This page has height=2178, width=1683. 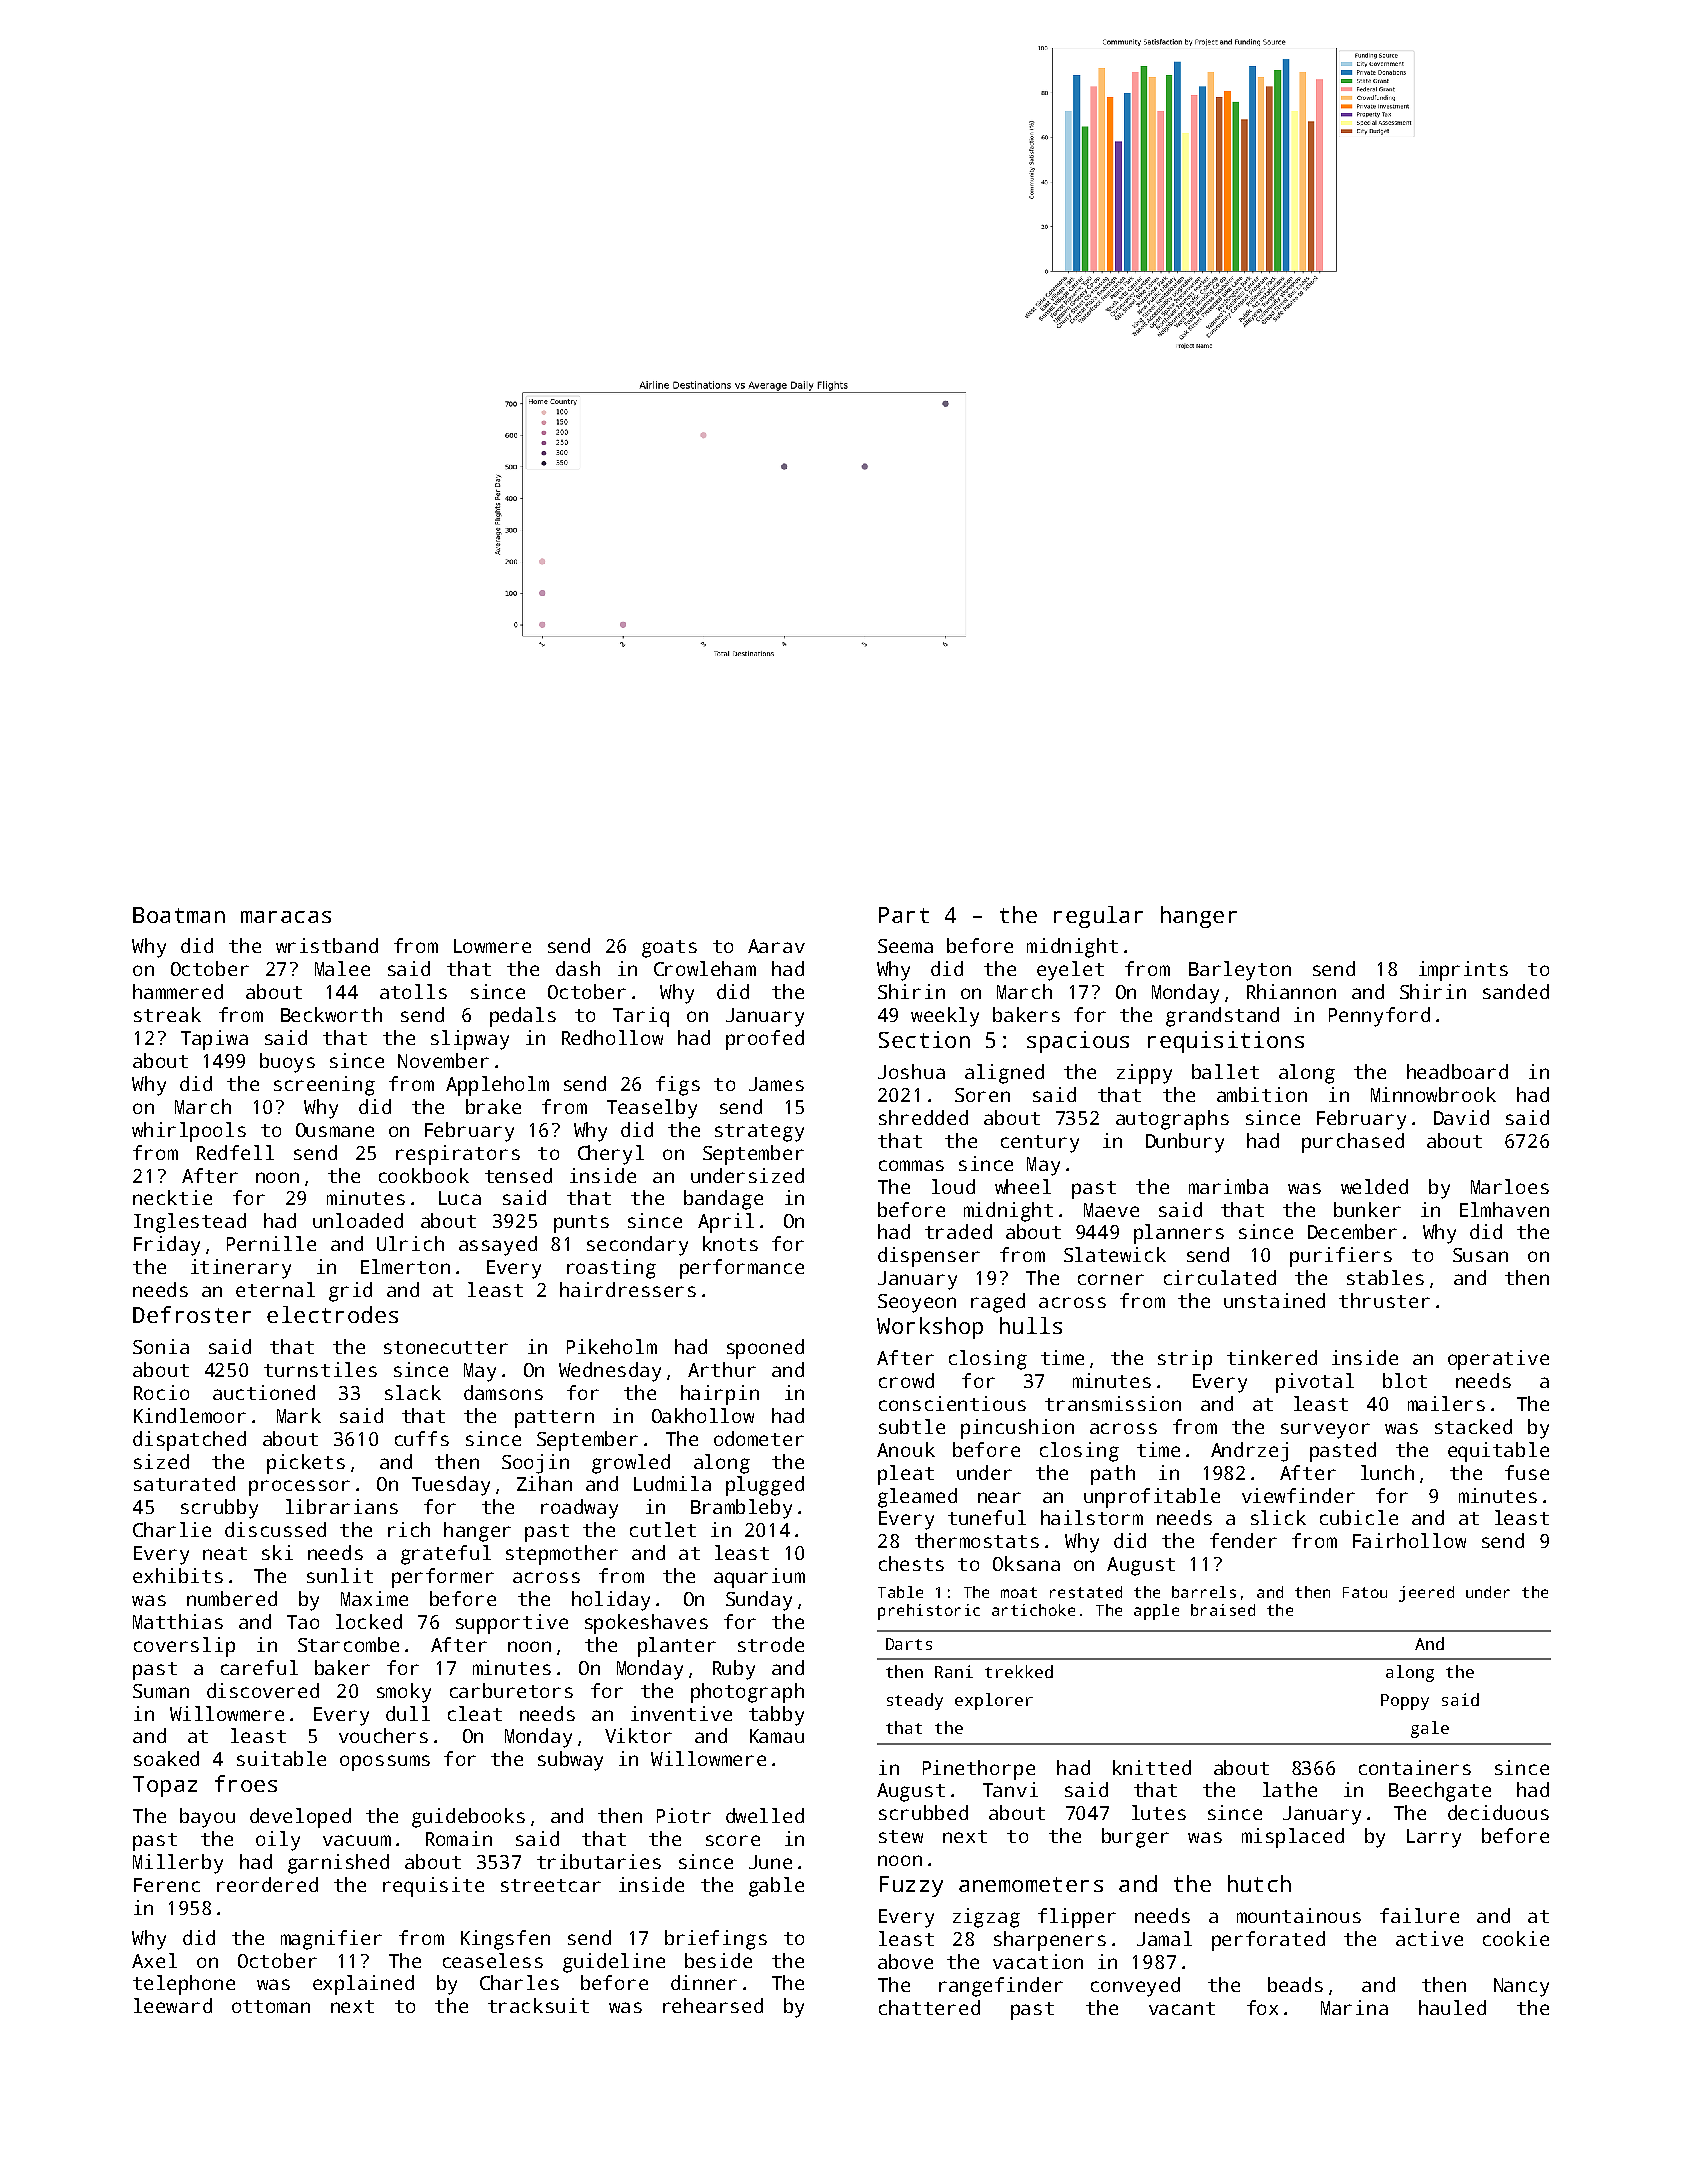 What do you see at coordinates (271, 2006) in the page?
I see `ottoman` at bounding box center [271, 2006].
